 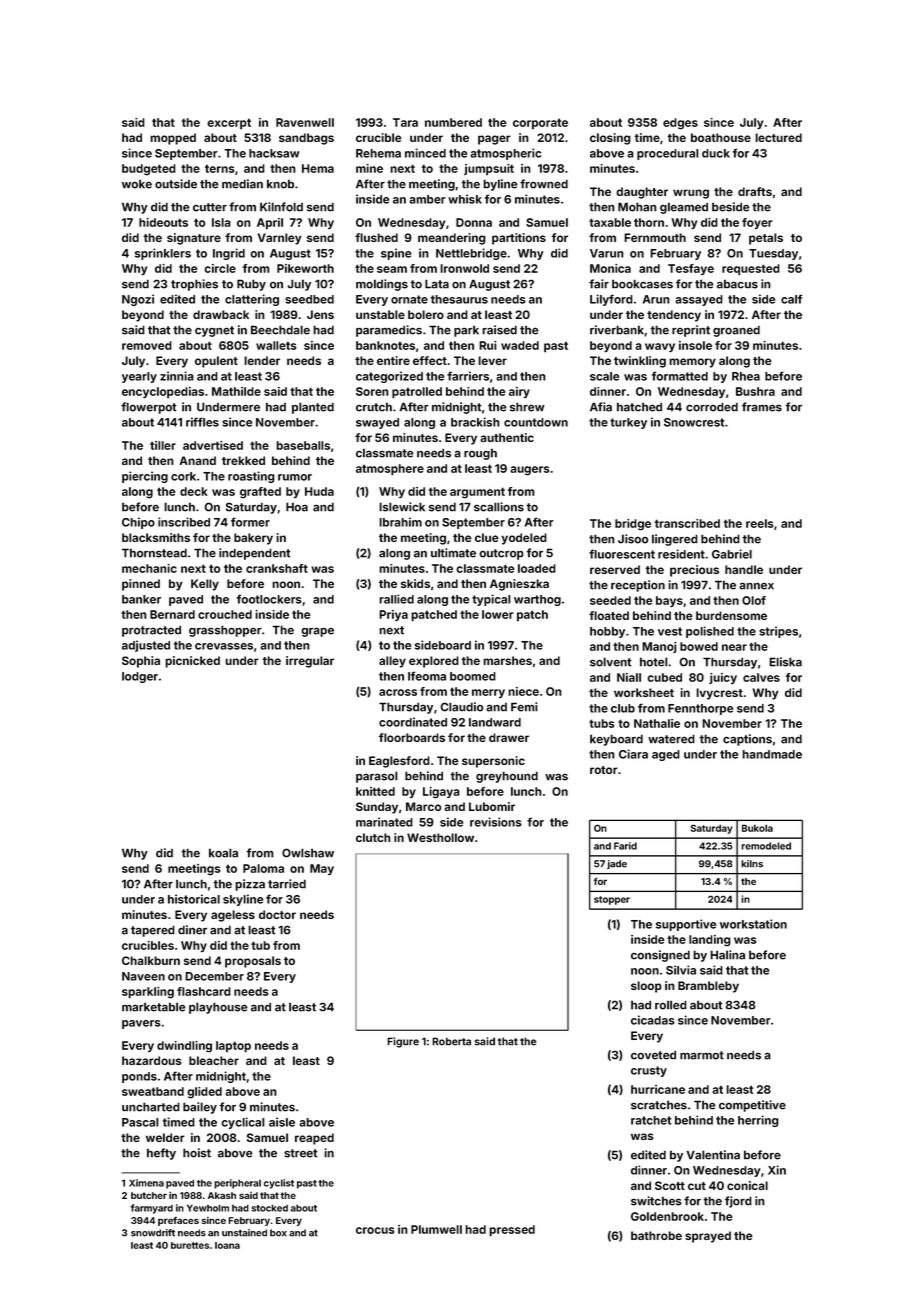 I want to click on ponds, so click(x=139, y=1077).
